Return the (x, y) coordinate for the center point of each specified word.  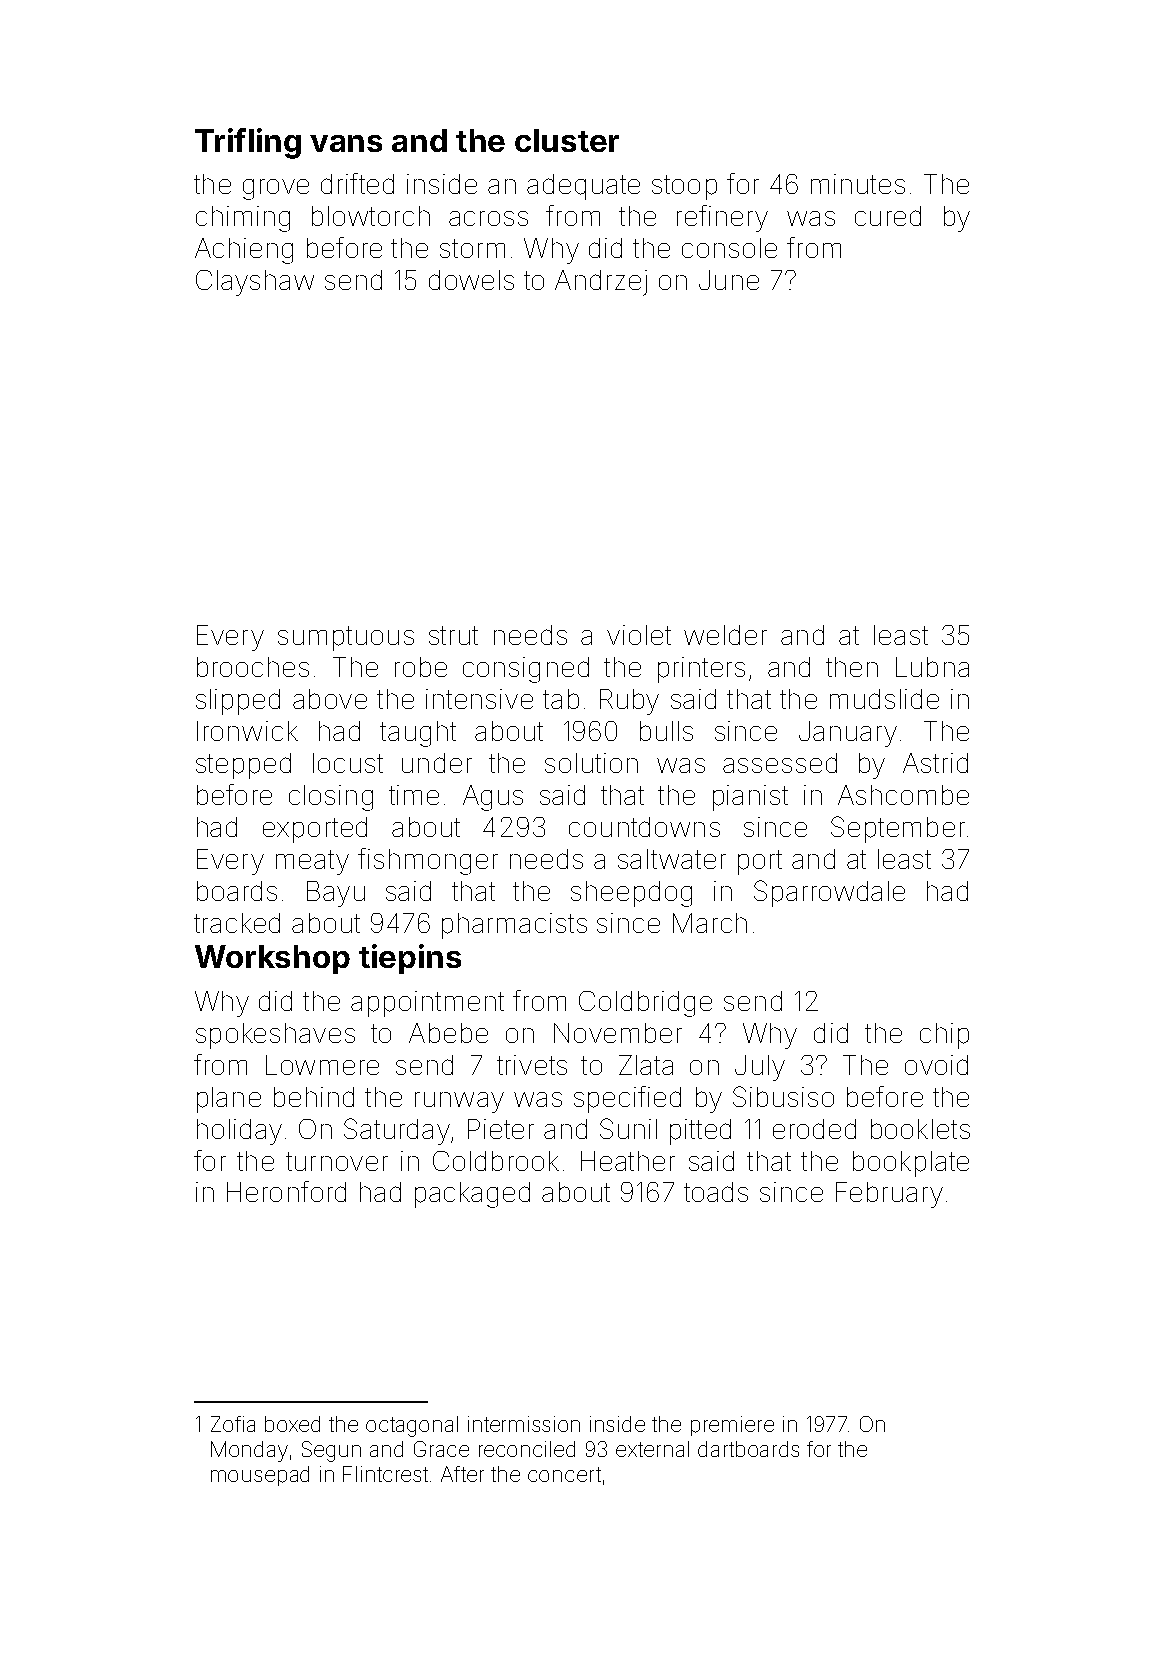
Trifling (248, 143)
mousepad (260, 1476)
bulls (666, 731)
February (889, 1195)
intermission (524, 1424)
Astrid (935, 763)
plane (229, 1100)
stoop (684, 187)
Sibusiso (783, 1096)
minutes (858, 184)
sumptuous (346, 638)
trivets (532, 1065)
